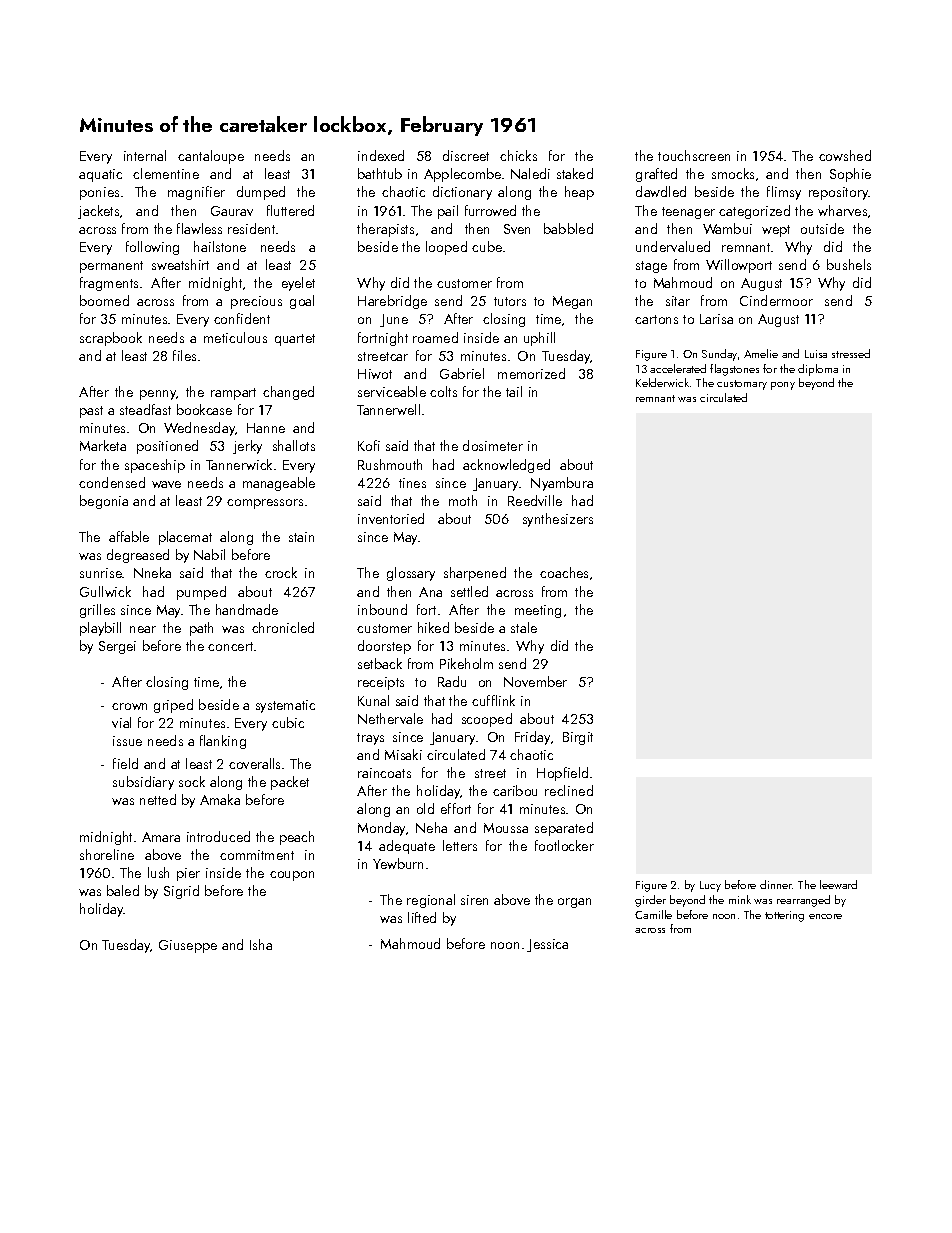 This image has height=1233, width=952. I want to click on magnifier, so click(196, 193).
